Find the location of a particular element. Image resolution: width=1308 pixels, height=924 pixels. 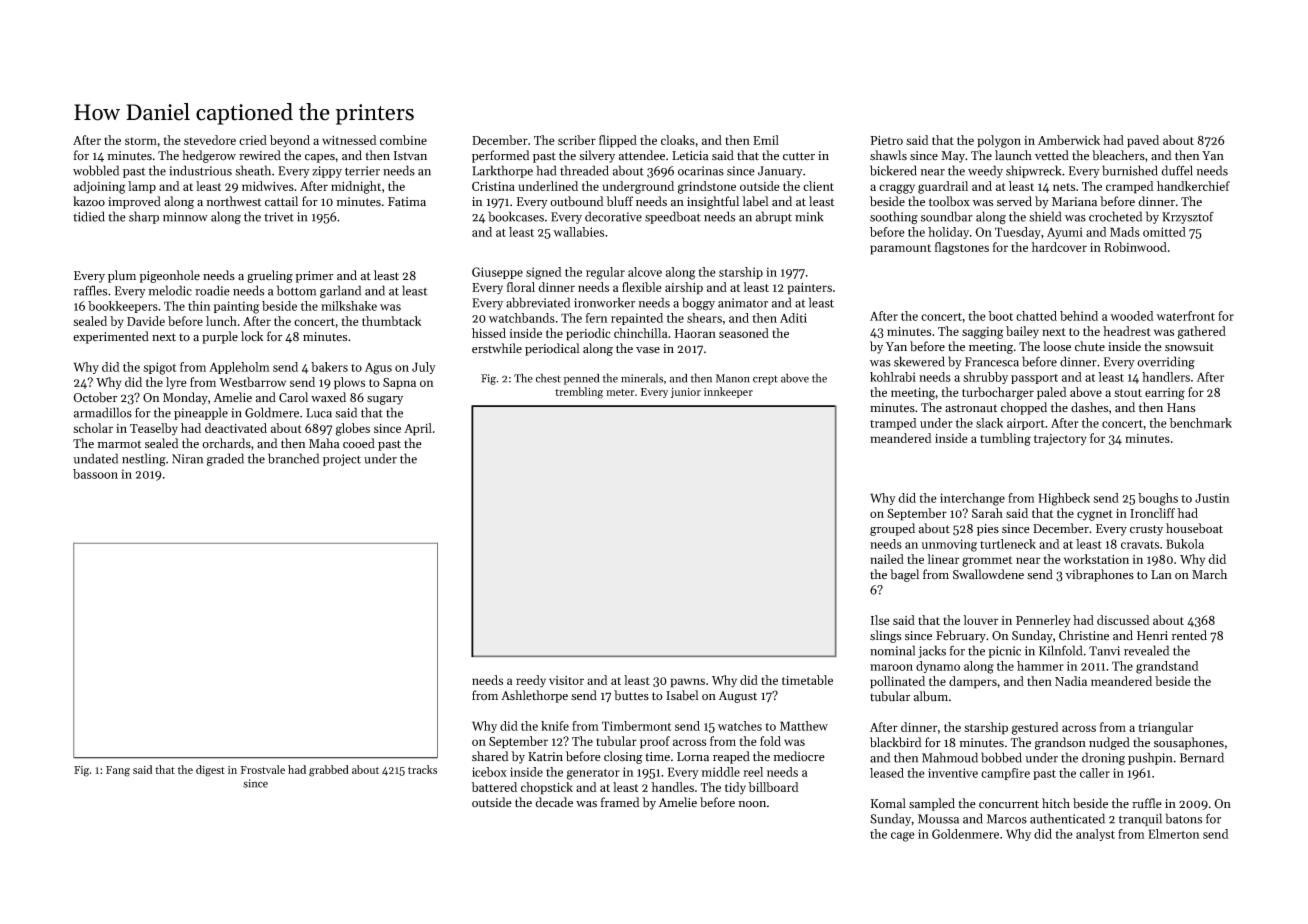

soundbar is located at coordinates (947, 216).
